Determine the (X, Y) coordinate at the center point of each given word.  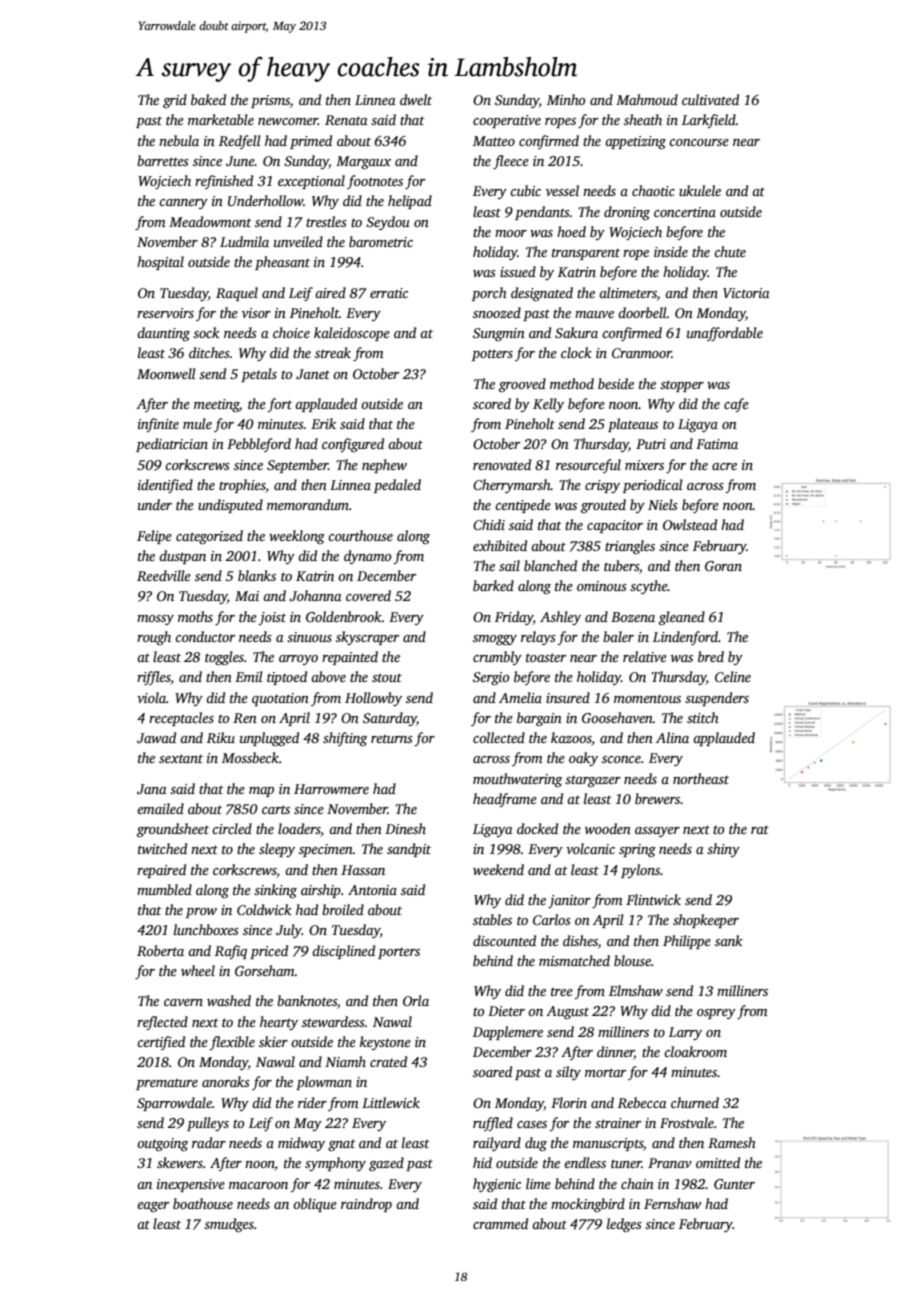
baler (618, 636)
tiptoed (287, 678)
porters (399, 953)
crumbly (497, 658)
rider (312, 1102)
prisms (270, 101)
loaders (299, 830)
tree (562, 991)
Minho (566, 99)
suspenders (717, 699)
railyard (497, 1144)
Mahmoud (647, 99)
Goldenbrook (344, 616)
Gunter (734, 1184)
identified (165, 486)
